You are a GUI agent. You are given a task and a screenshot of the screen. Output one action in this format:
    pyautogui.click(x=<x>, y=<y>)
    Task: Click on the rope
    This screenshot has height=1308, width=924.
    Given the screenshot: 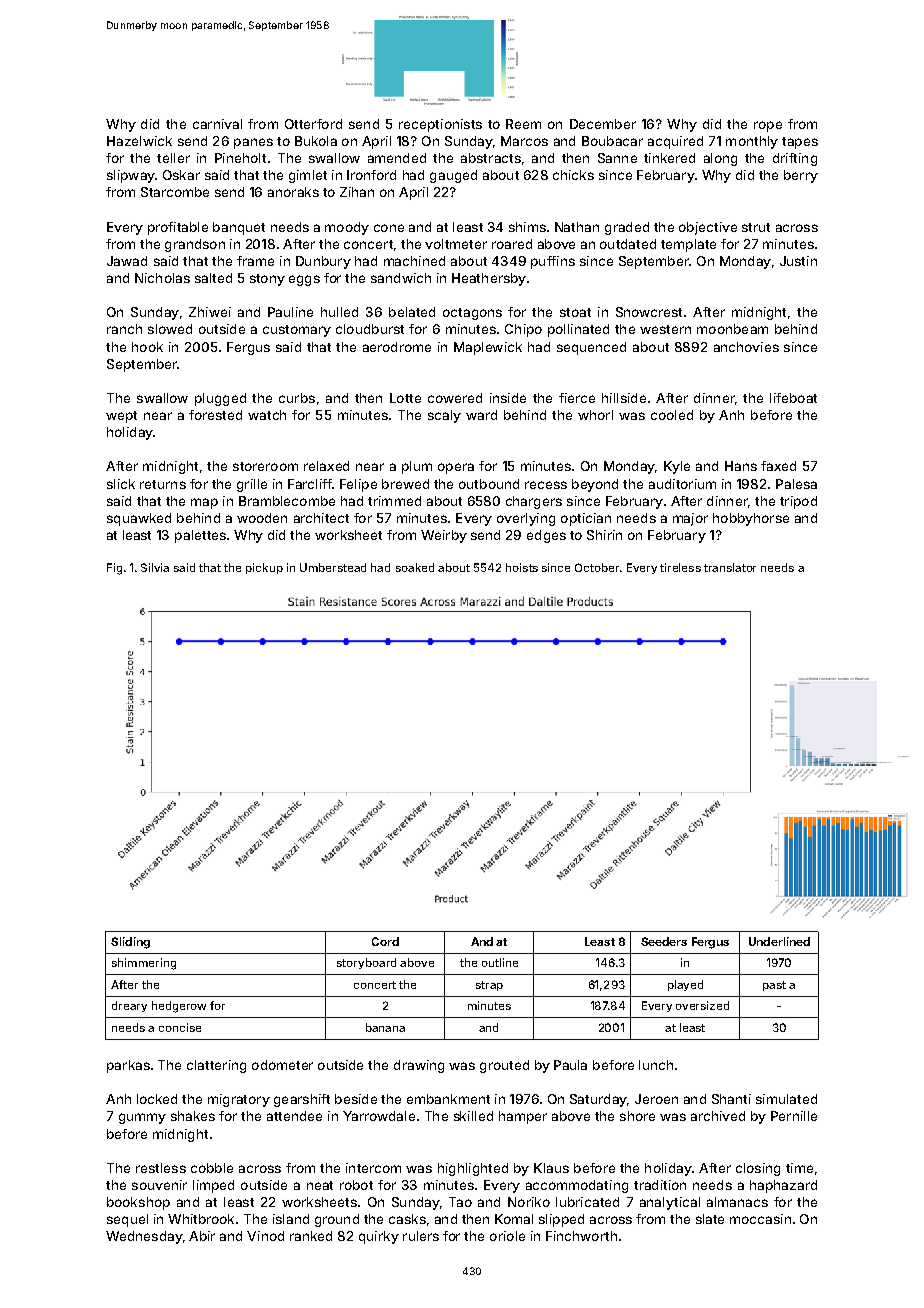 What is the action you would take?
    pyautogui.click(x=768, y=126)
